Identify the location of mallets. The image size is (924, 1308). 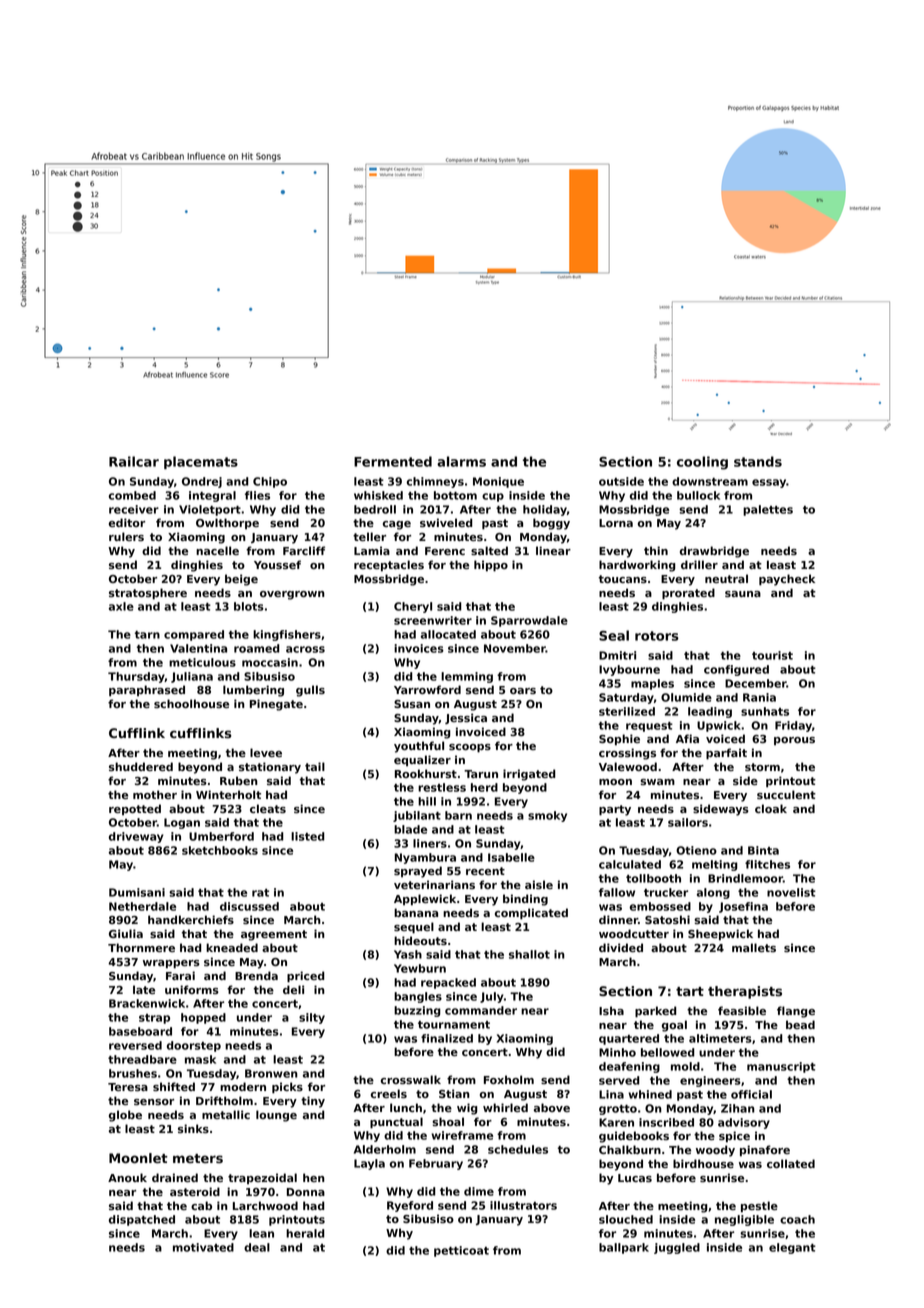
(754, 947).
